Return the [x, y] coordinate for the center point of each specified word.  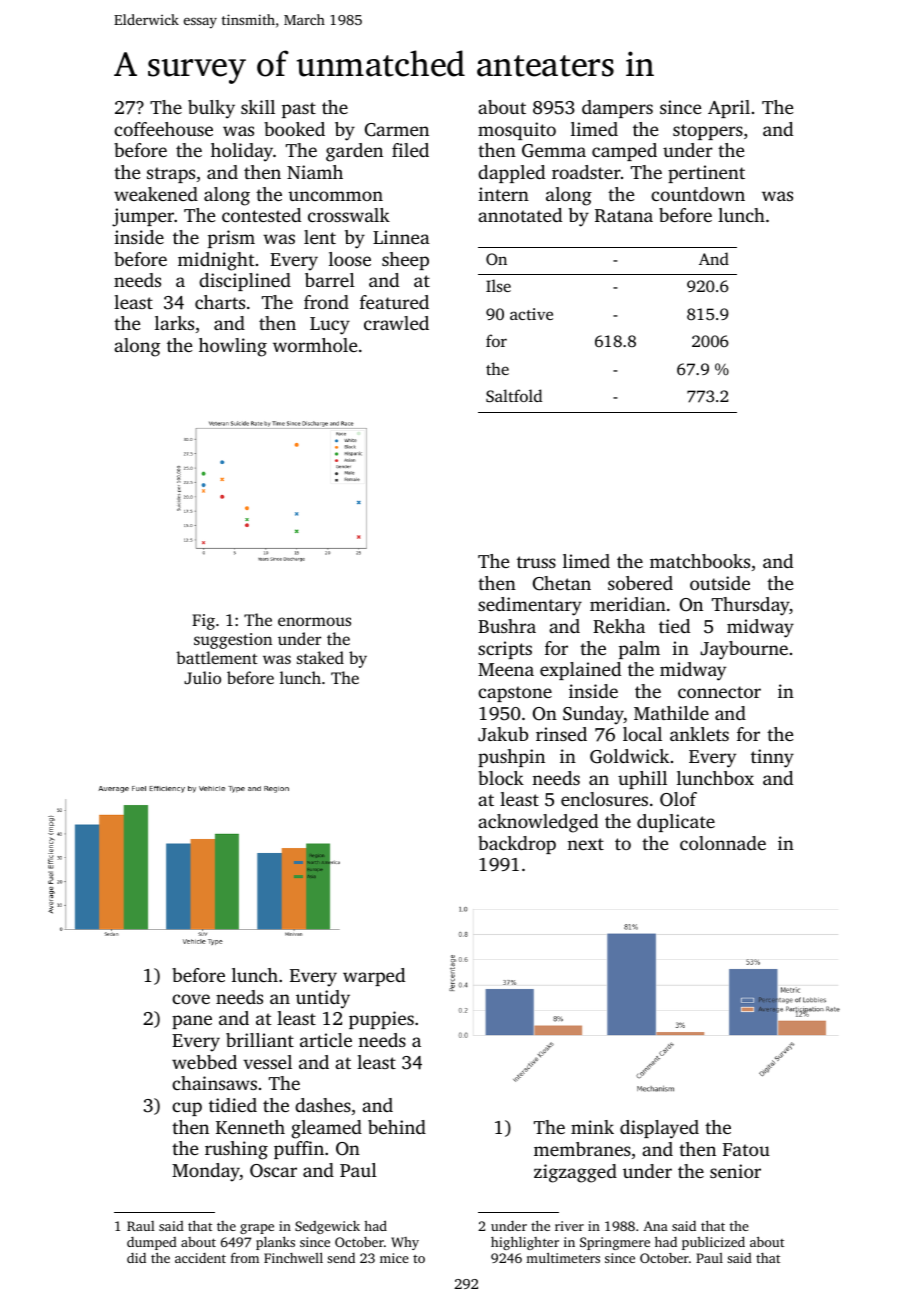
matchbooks [700, 561]
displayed [659, 1129]
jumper [143, 217]
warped [374, 977]
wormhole [315, 345]
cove [191, 999]
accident [200, 1258]
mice [394, 1258]
